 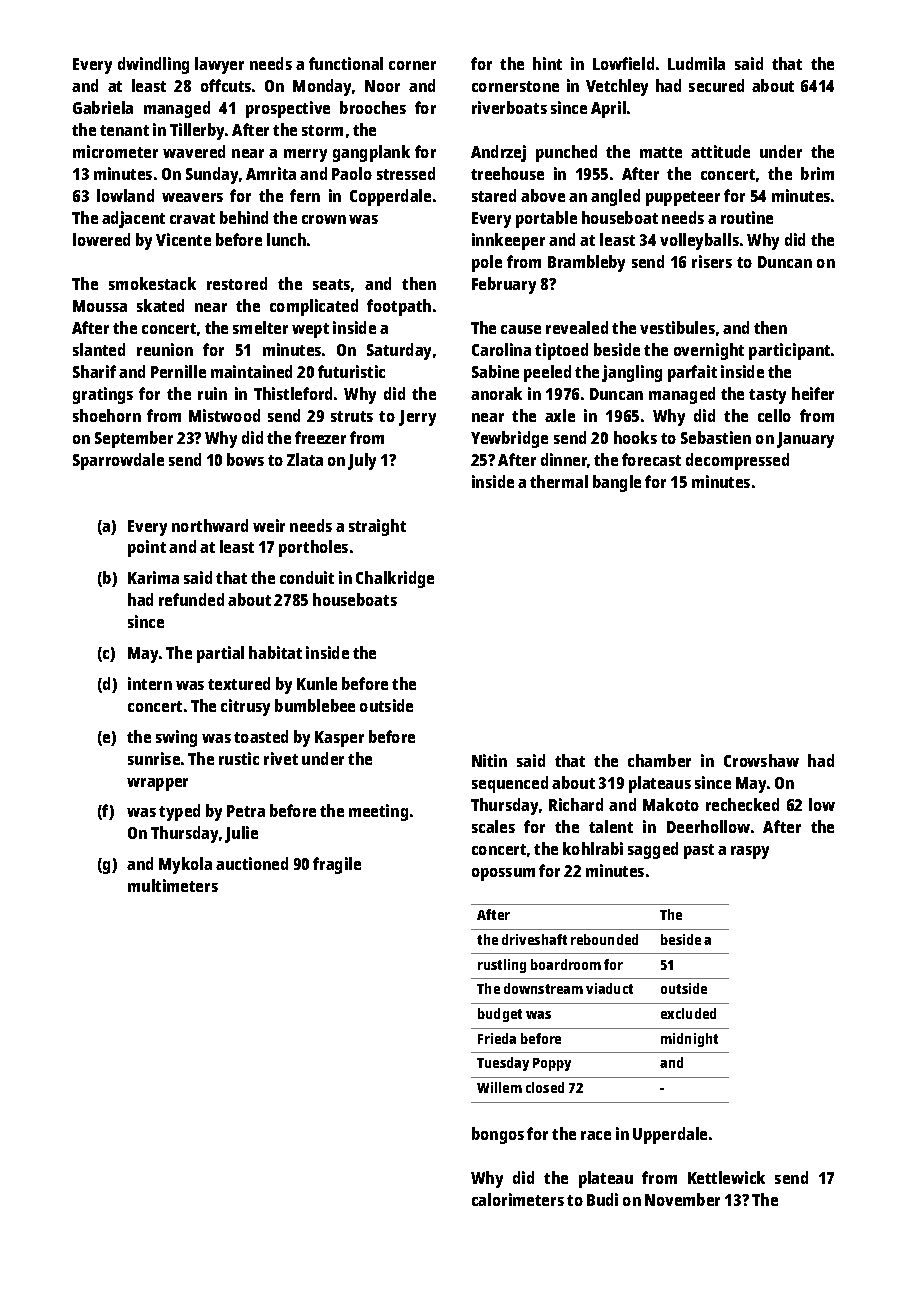 What do you see at coordinates (399, 351) in the screenshot?
I see `Saturday` at bounding box center [399, 351].
